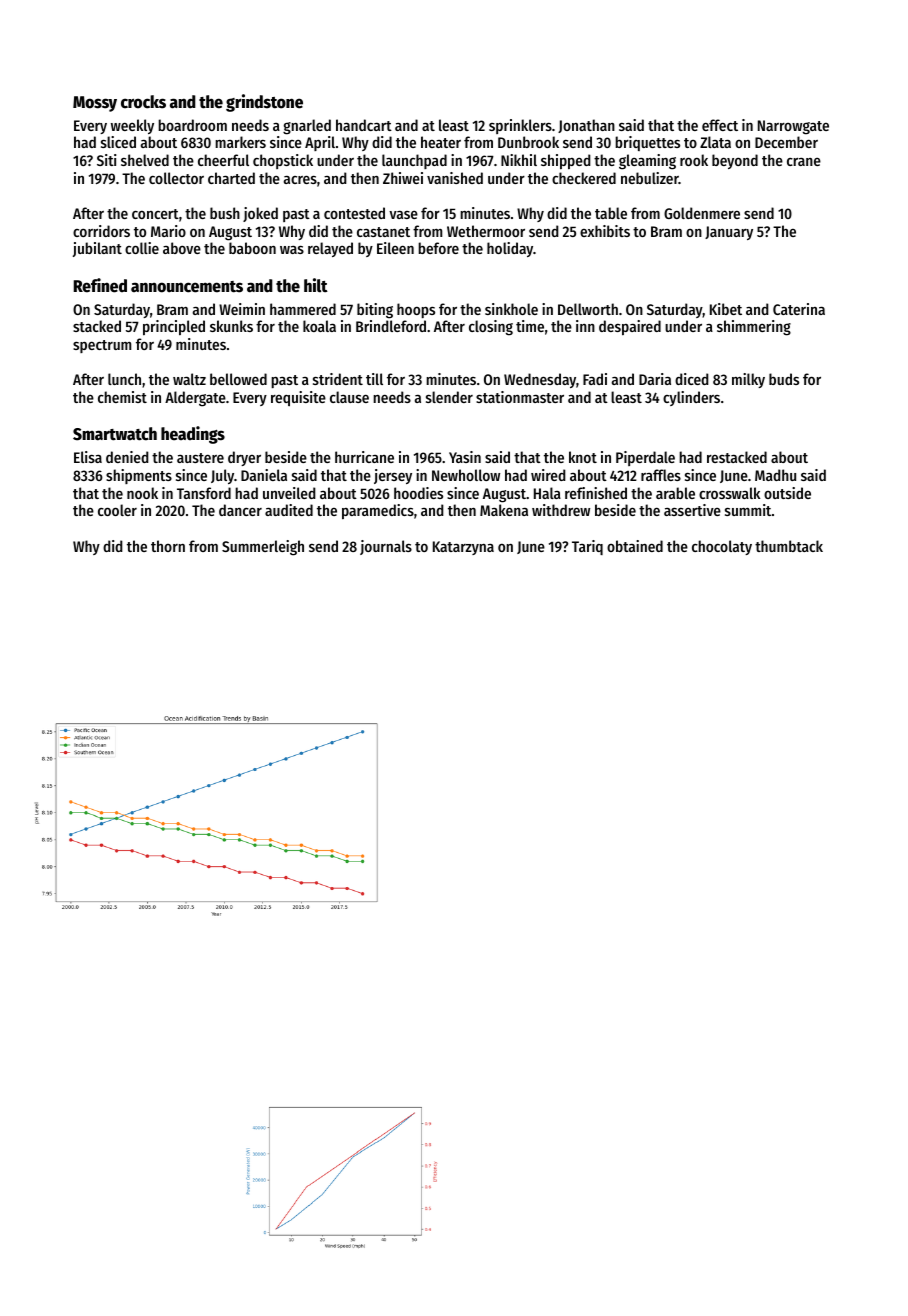  I want to click on Narrowgate, so click(793, 127).
